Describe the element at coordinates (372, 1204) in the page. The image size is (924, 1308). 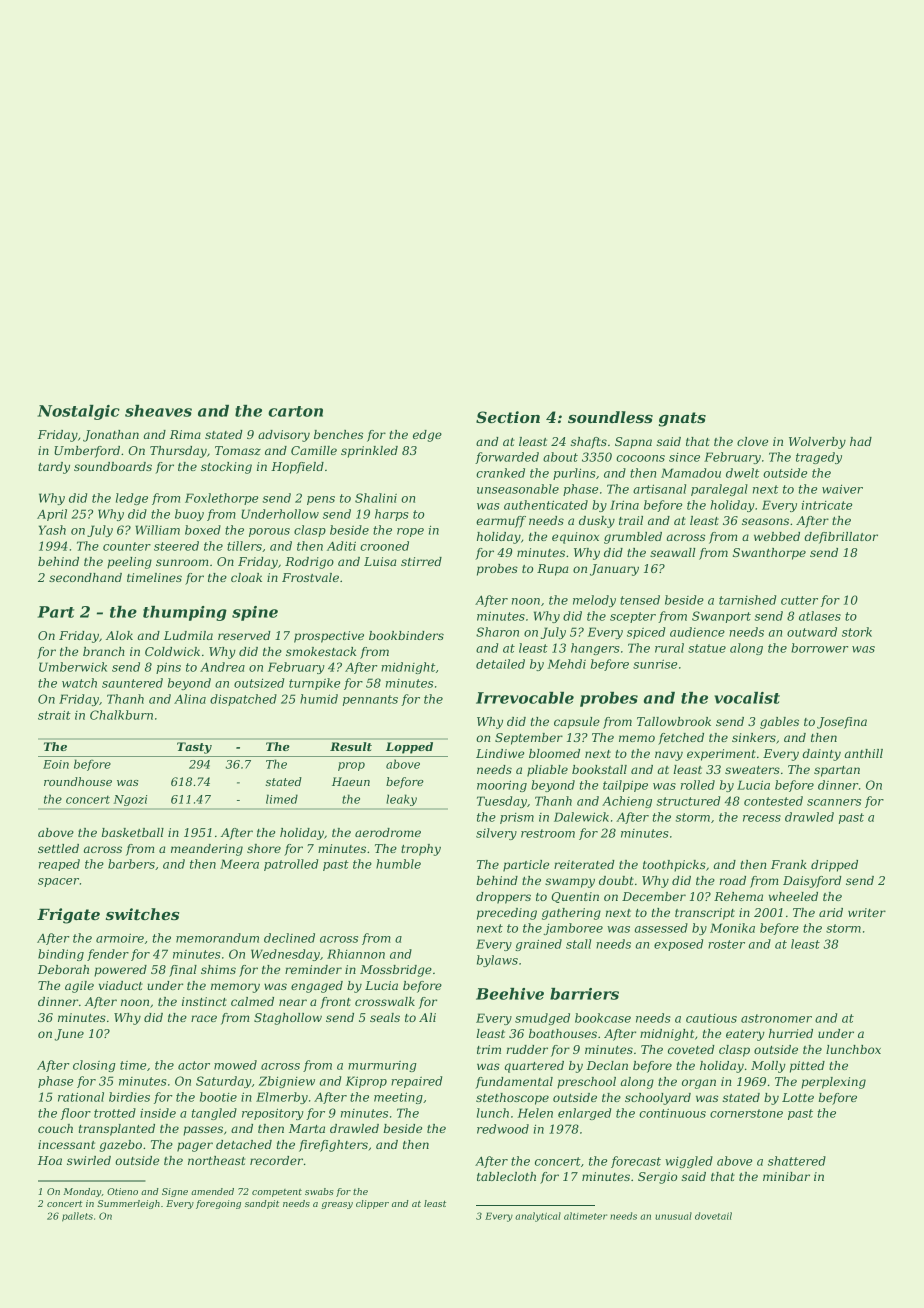
I see `clipper` at that location.
